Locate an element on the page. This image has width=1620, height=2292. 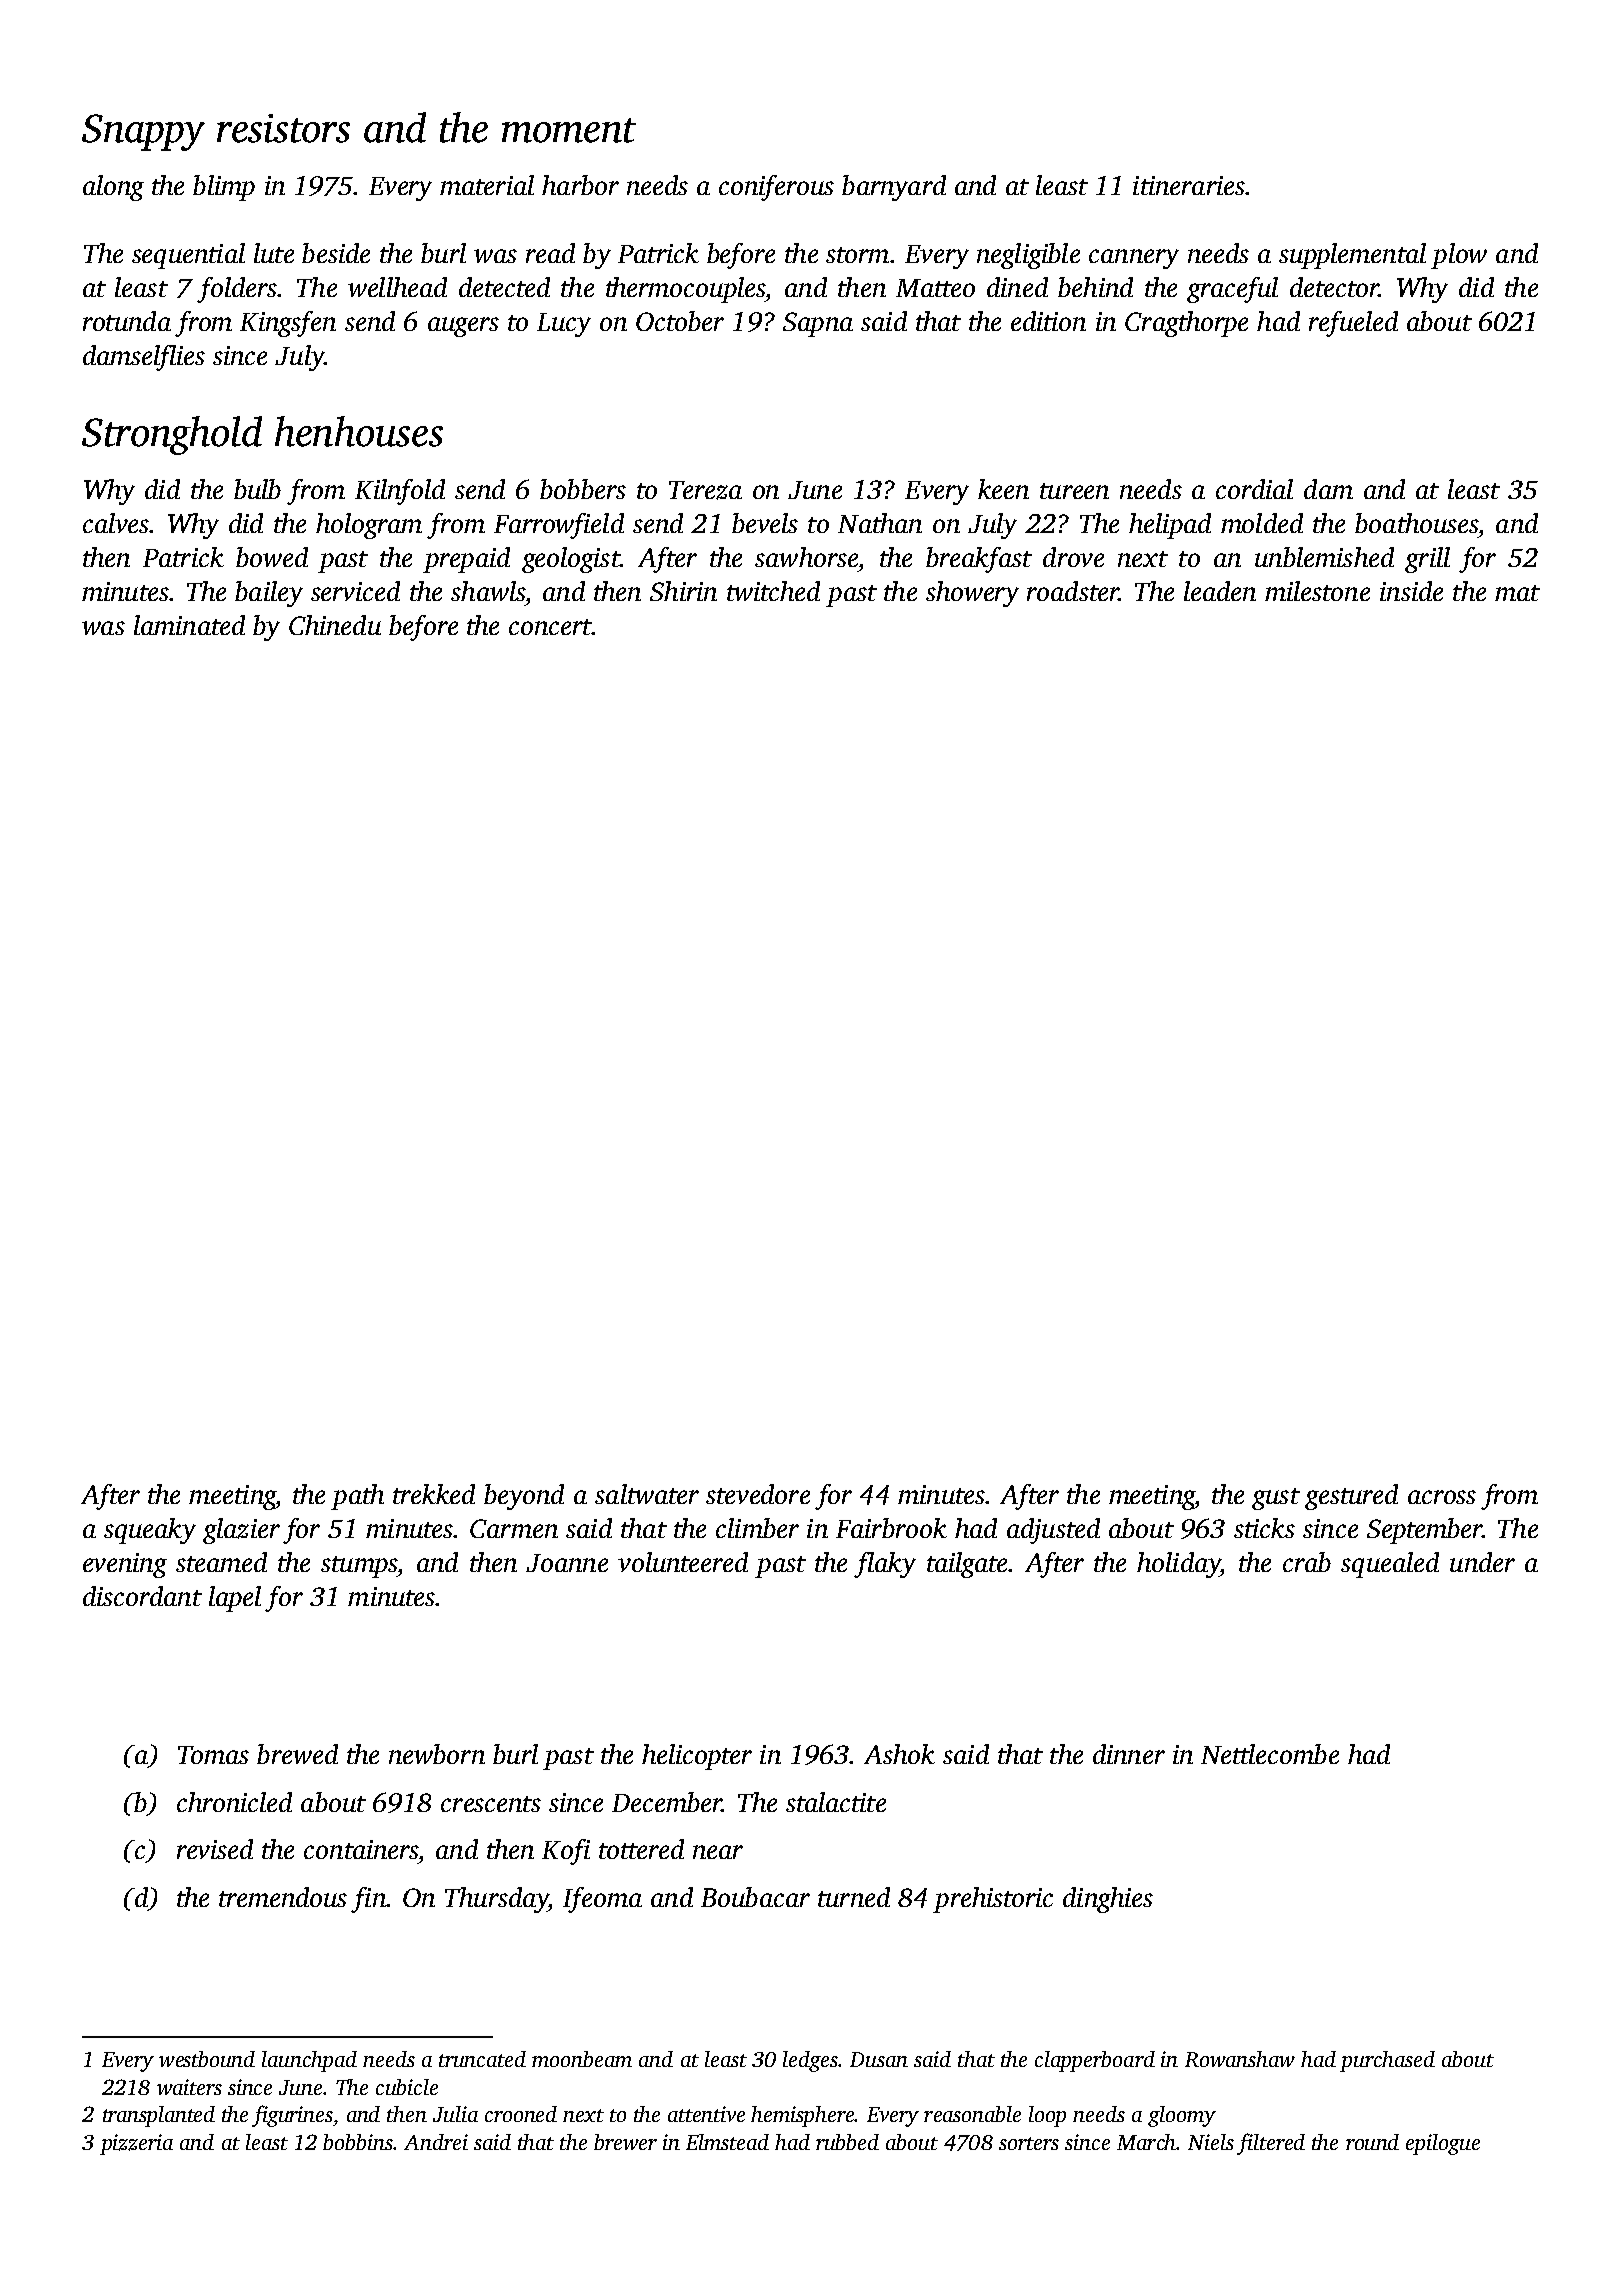
boathouses is located at coordinates (1416, 523).
